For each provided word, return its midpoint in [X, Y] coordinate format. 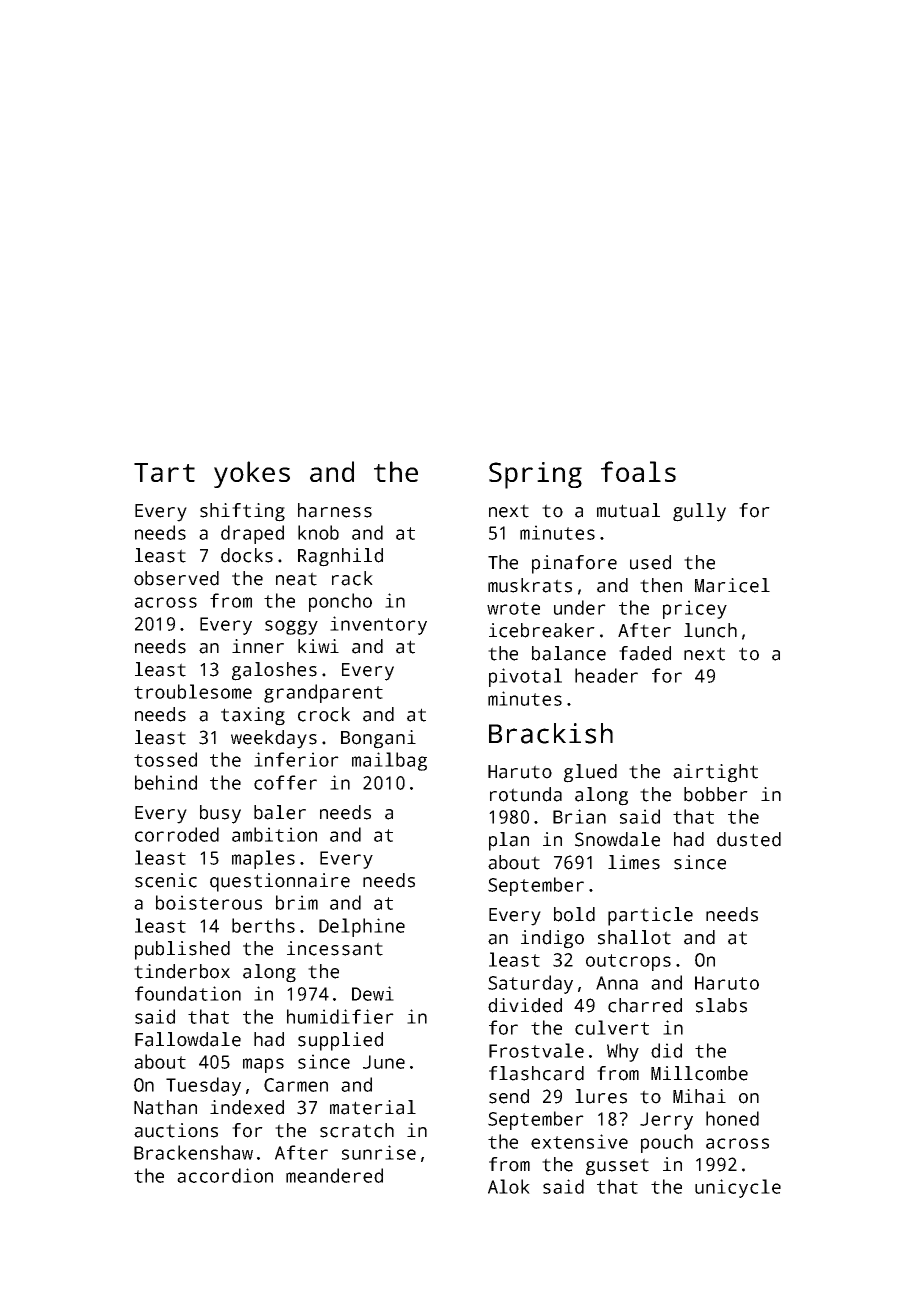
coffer [285, 782]
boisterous [209, 902]
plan [509, 841]
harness [335, 510]
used [650, 562]
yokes [252, 474]
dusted [749, 839]
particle [650, 916]
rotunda [526, 794]
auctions [176, 1130]
